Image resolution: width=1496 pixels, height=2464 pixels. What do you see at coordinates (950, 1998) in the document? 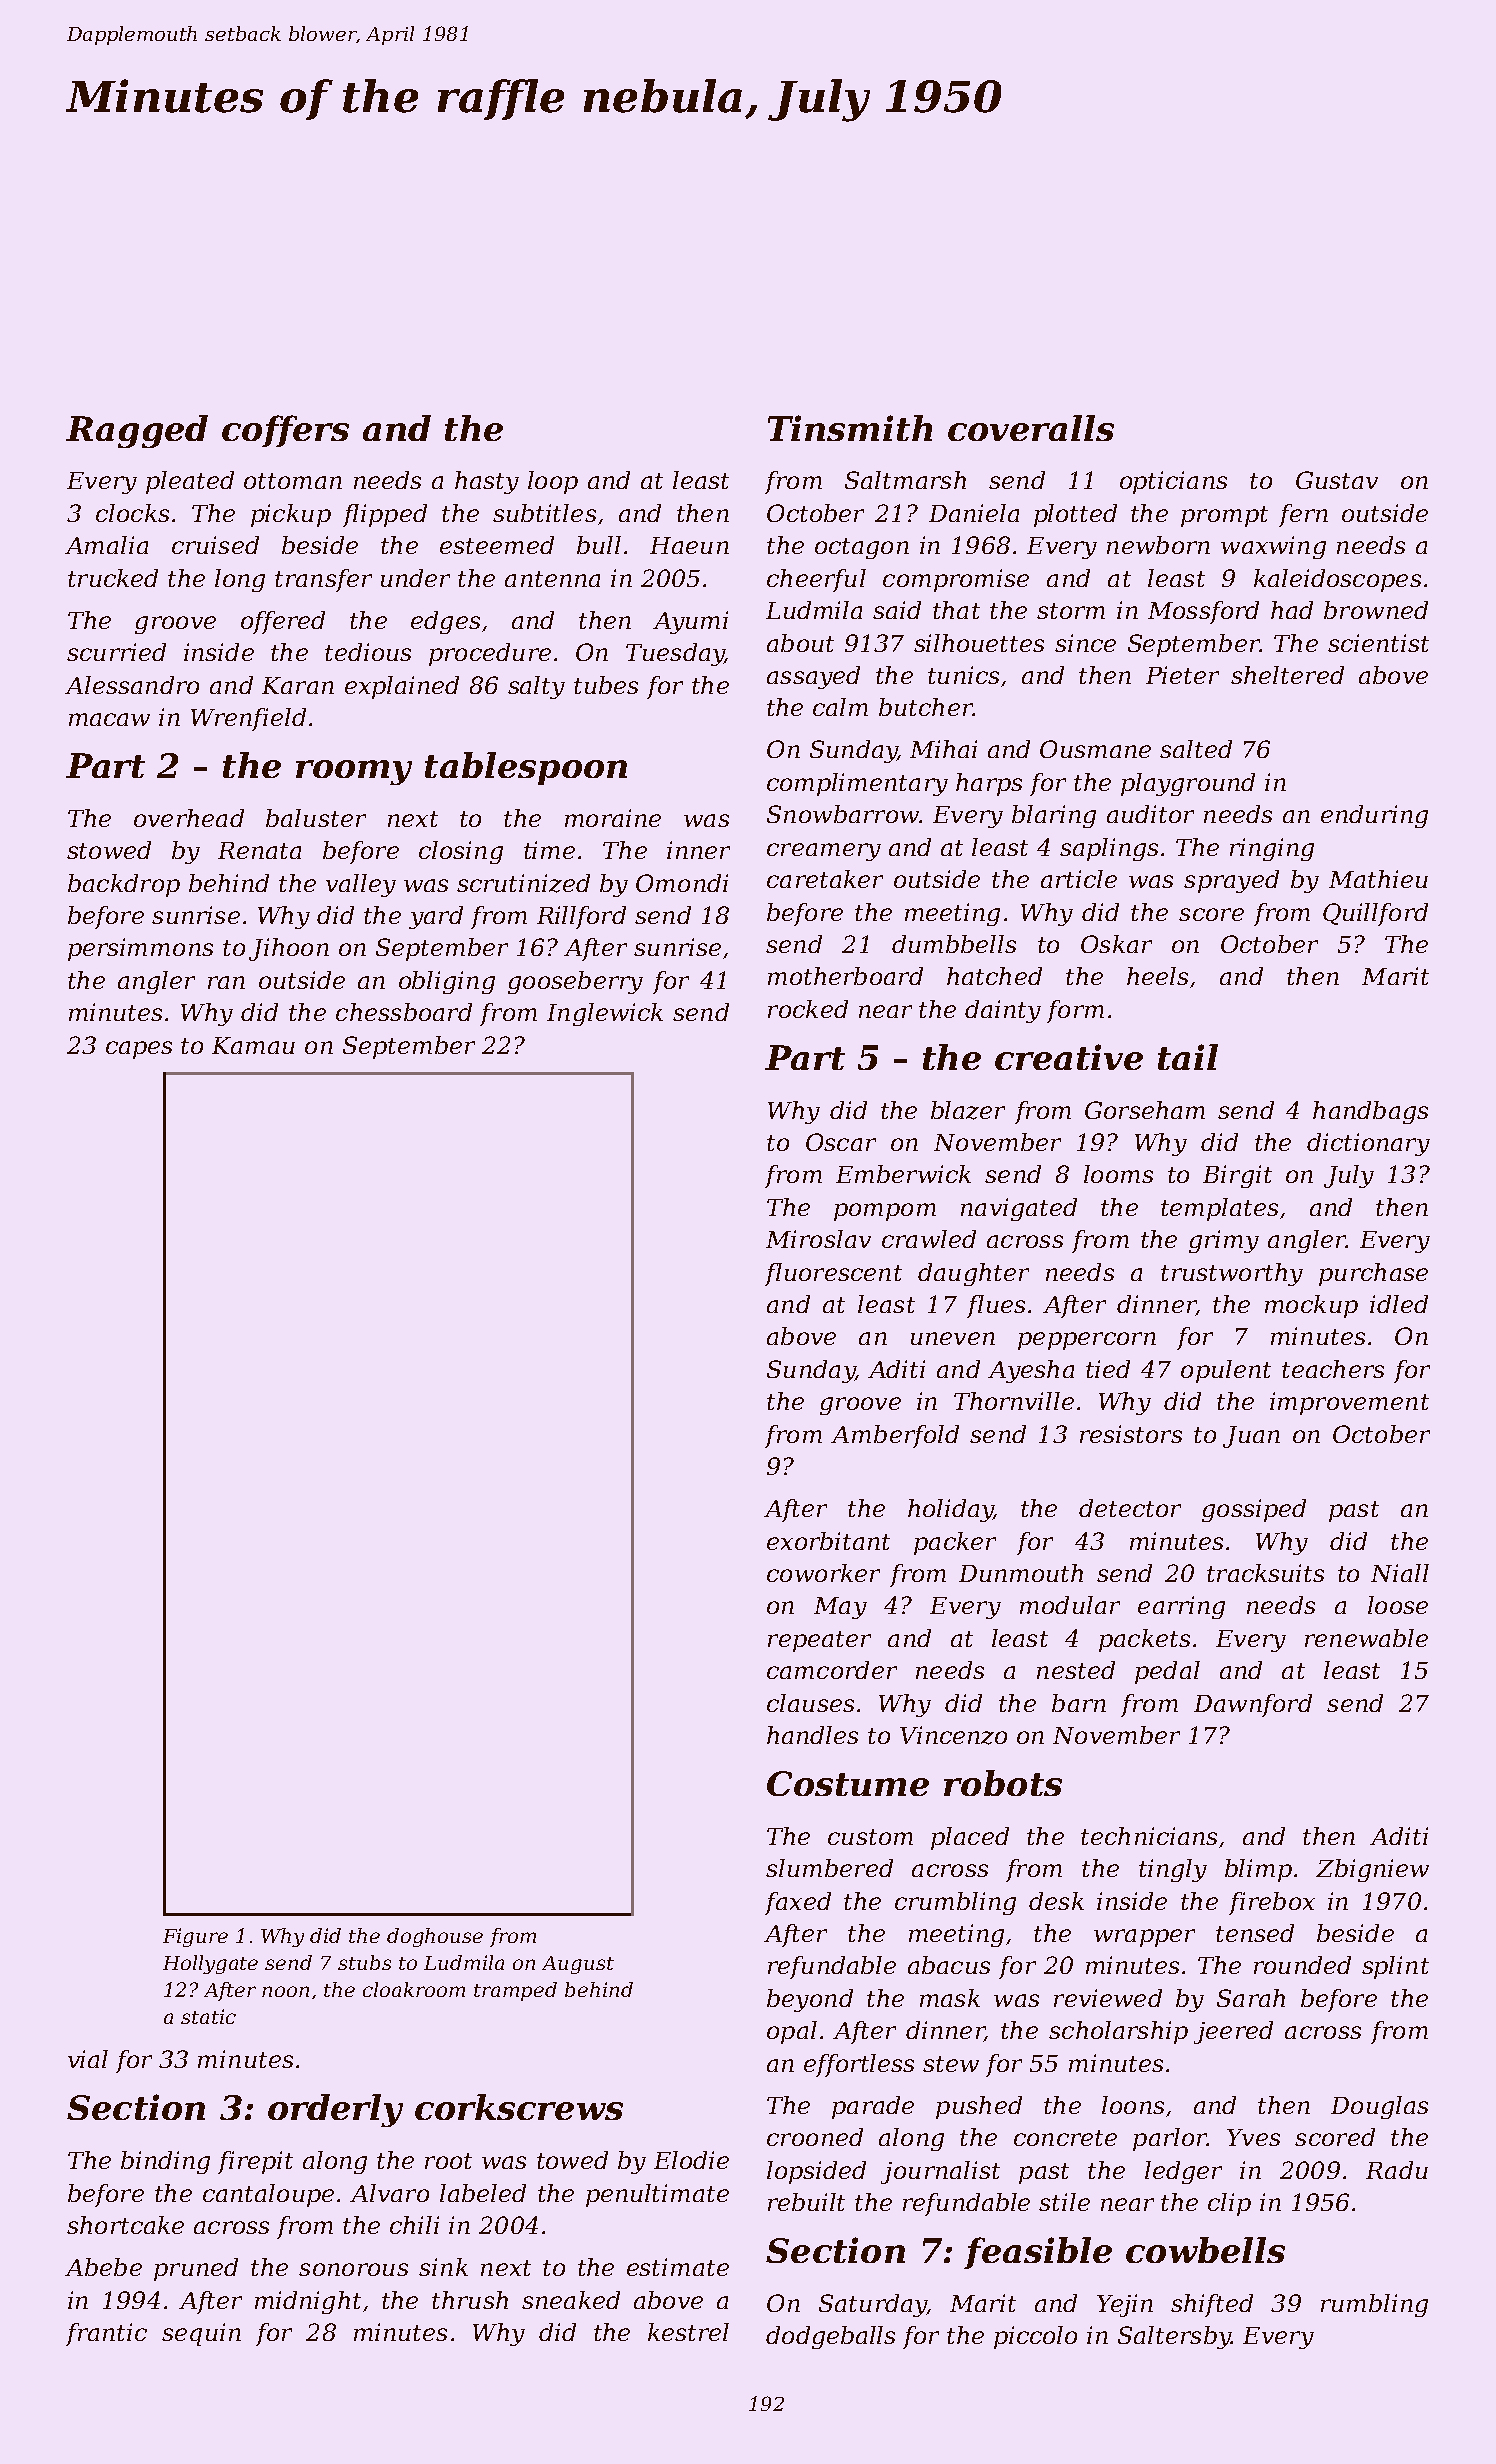
I see `mask` at bounding box center [950, 1998].
